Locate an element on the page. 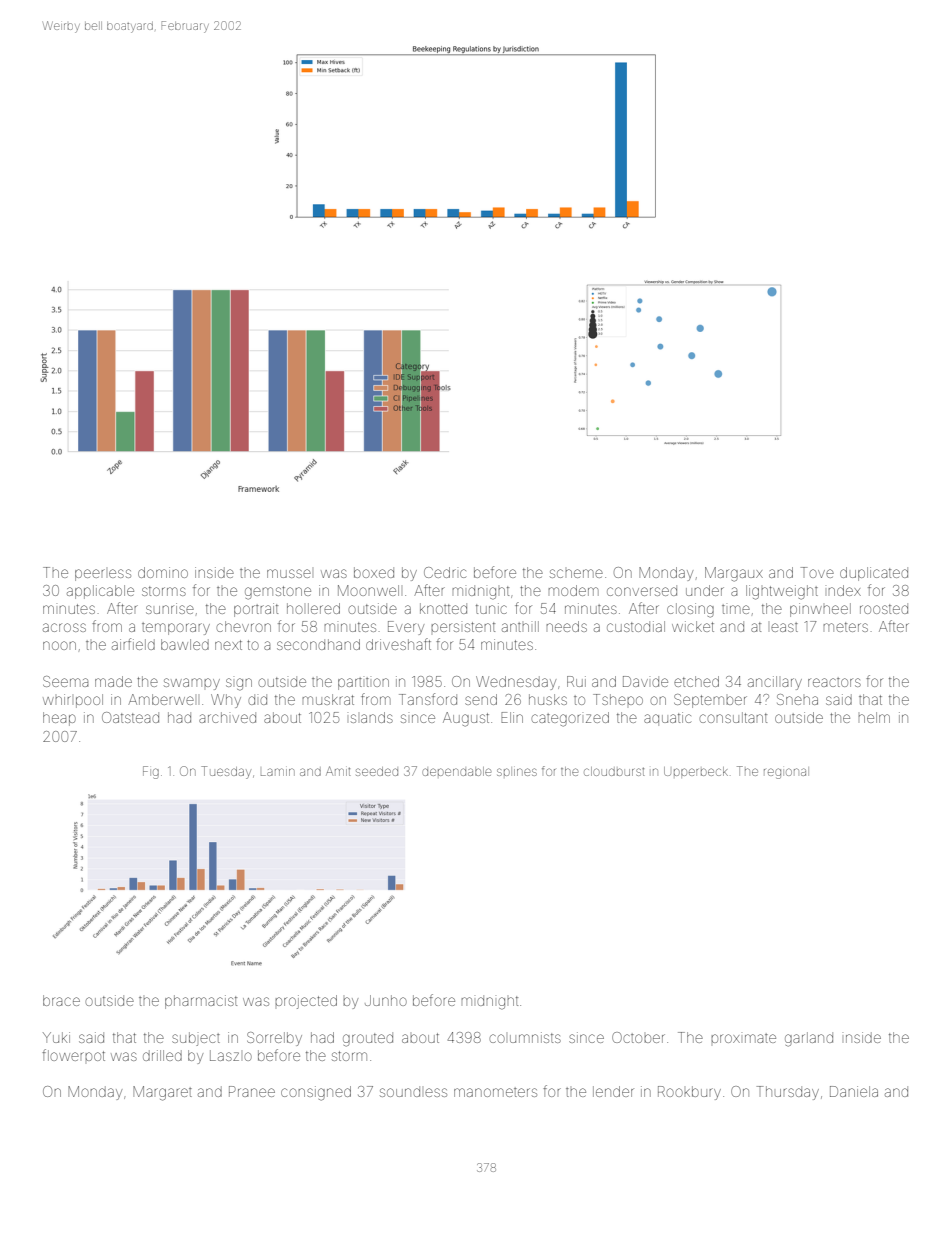 Image resolution: width=952 pixels, height=1233 pixels. Rookbury is located at coordinates (689, 1093).
